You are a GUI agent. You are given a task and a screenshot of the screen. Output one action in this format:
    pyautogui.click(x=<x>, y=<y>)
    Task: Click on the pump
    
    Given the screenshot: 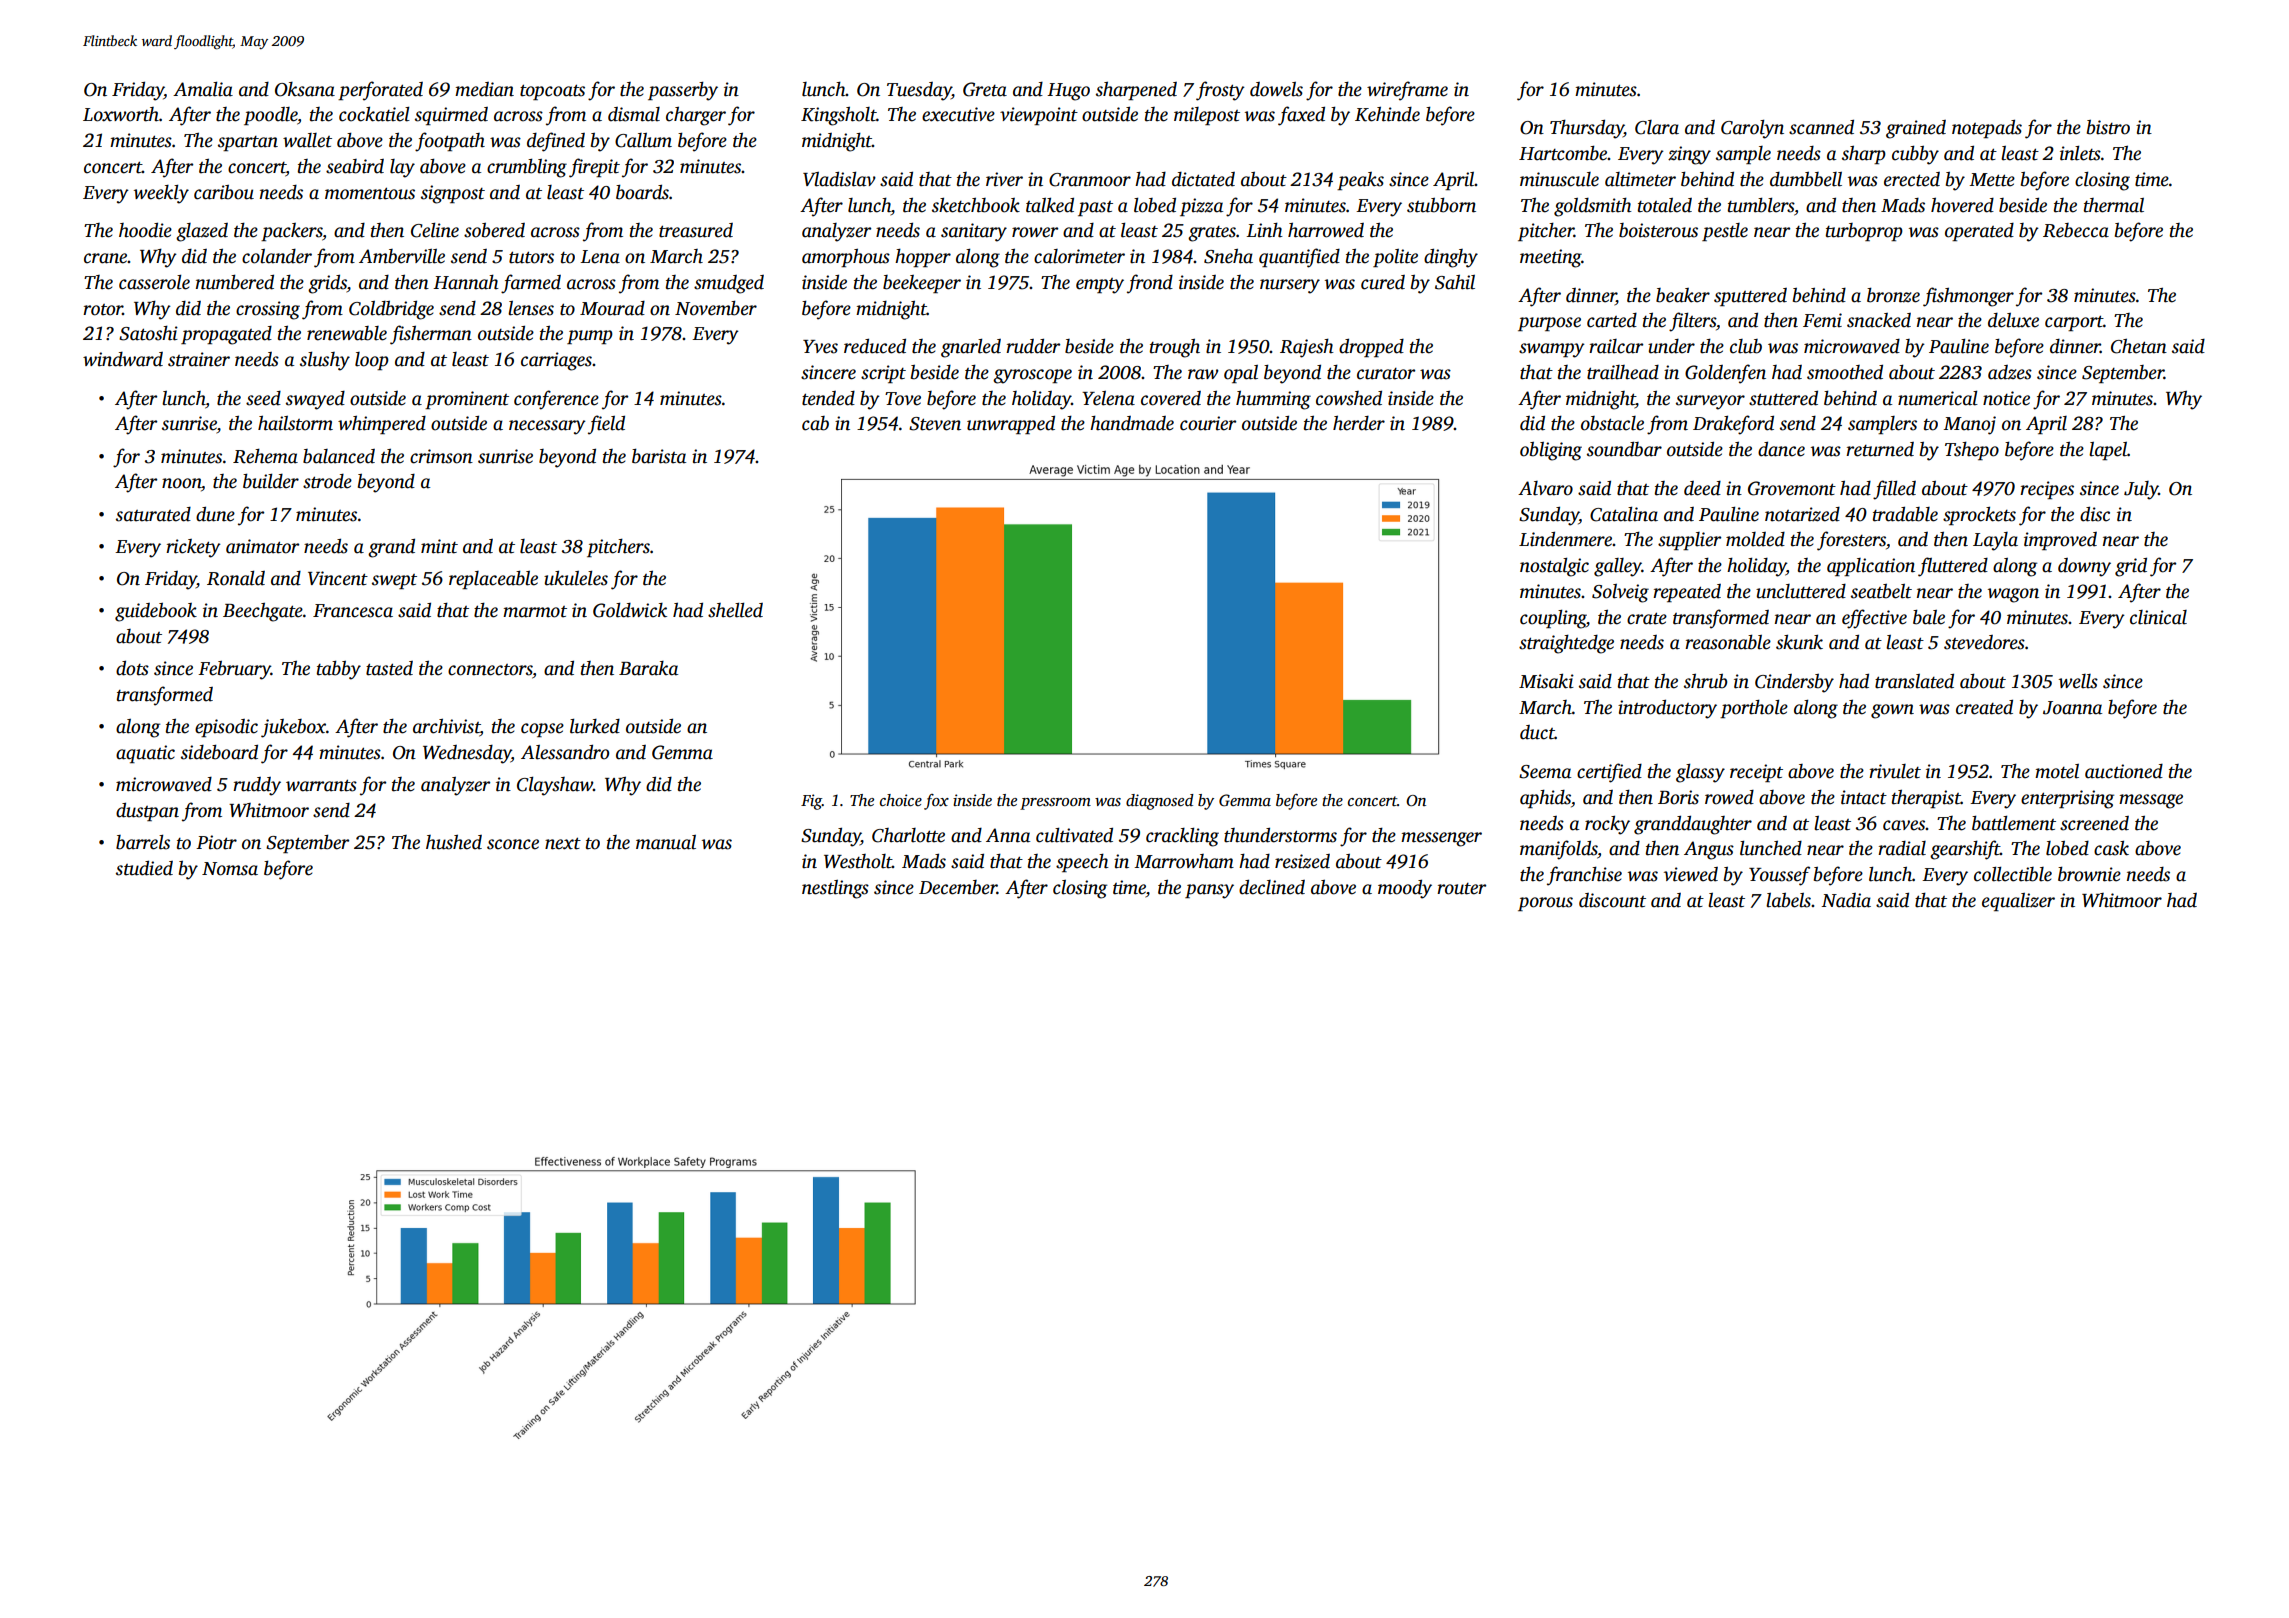 What is the action you would take?
    pyautogui.click(x=590, y=337)
